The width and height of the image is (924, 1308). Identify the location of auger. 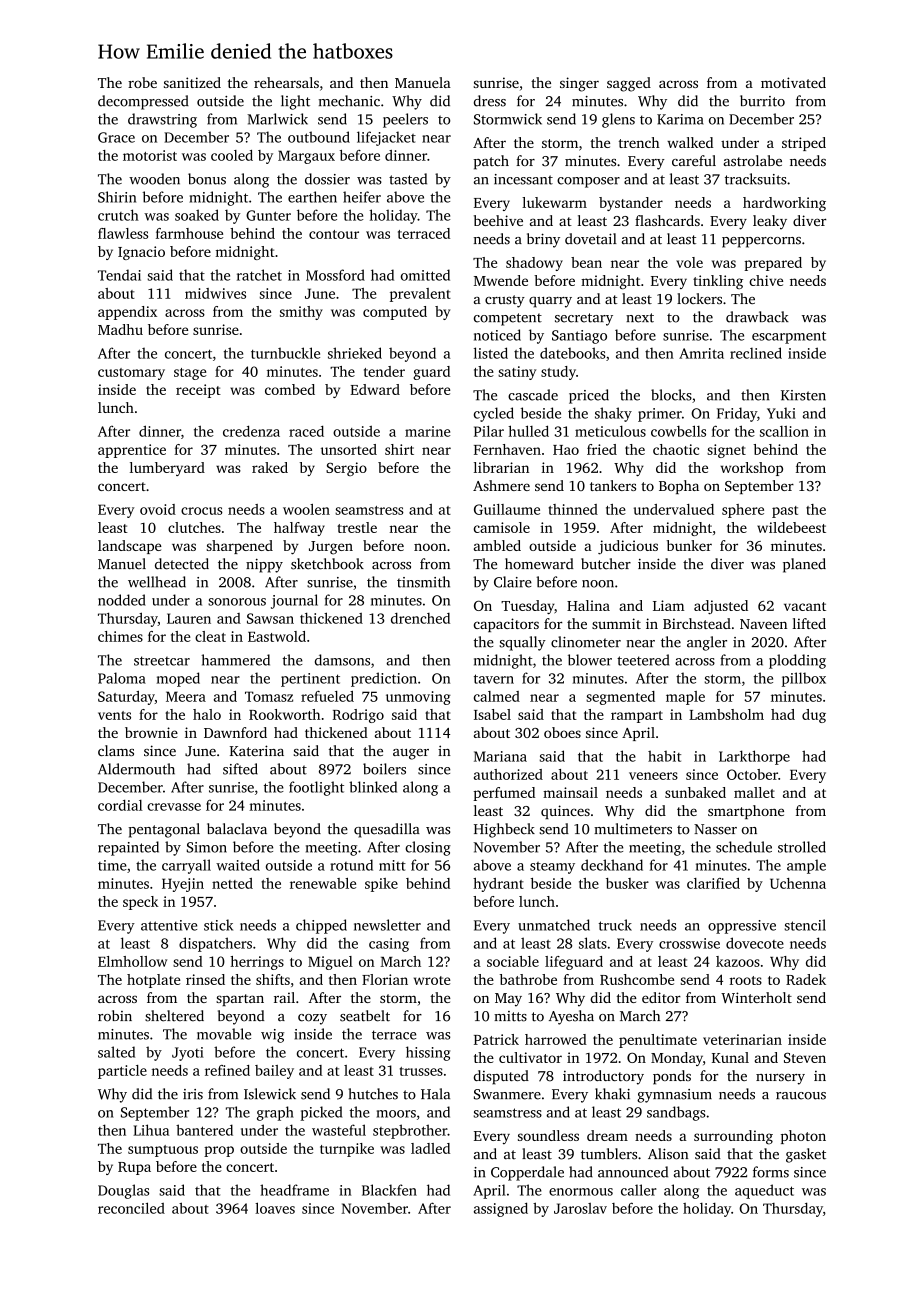
(411, 754).
